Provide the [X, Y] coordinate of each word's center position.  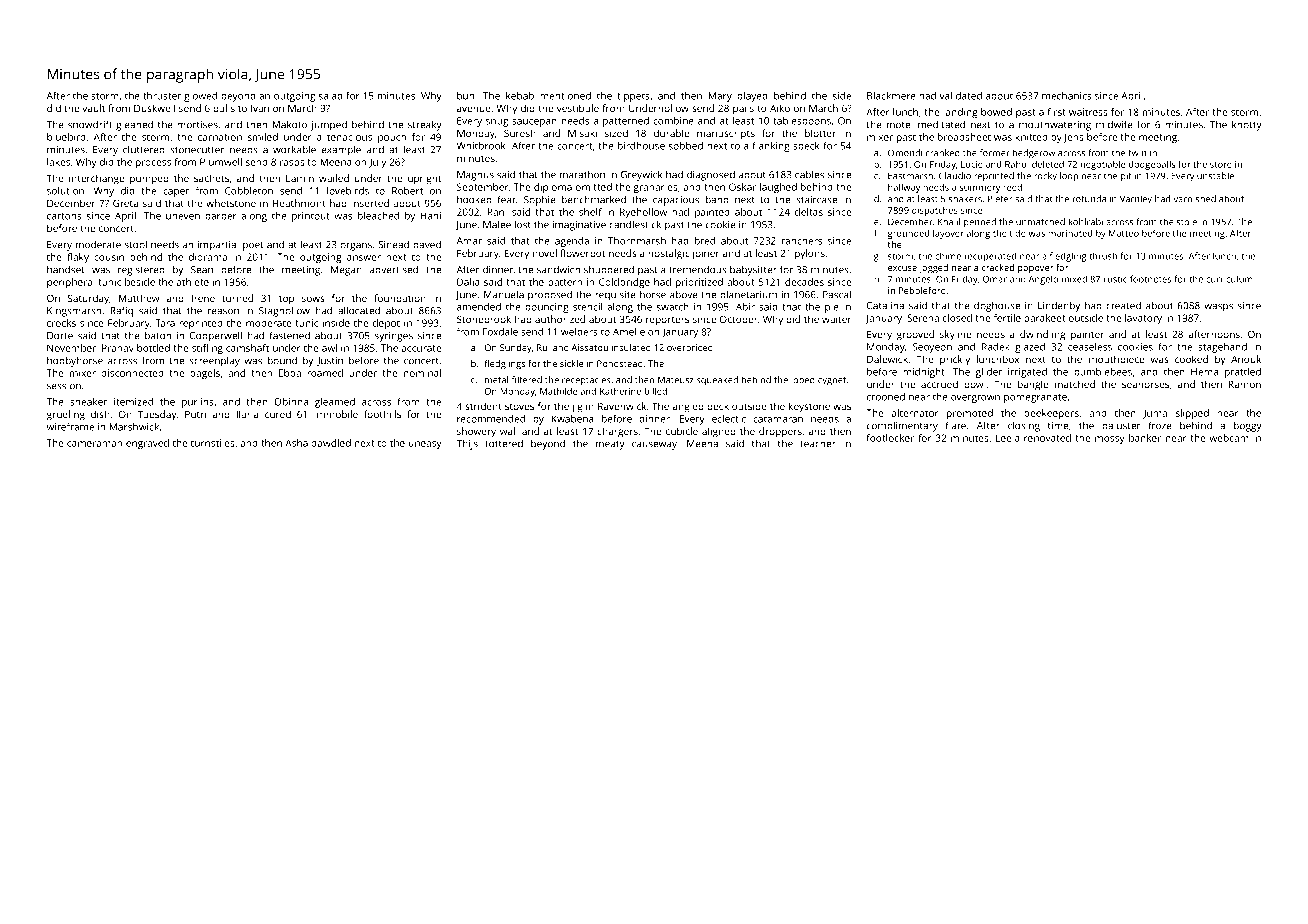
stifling [207, 349]
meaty [610, 445]
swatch [673, 307]
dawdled [331, 443]
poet [253, 246]
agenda [572, 242]
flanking [771, 147]
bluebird [66, 137]
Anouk [1246, 359]
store [1221, 165]
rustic [1115, 279]
